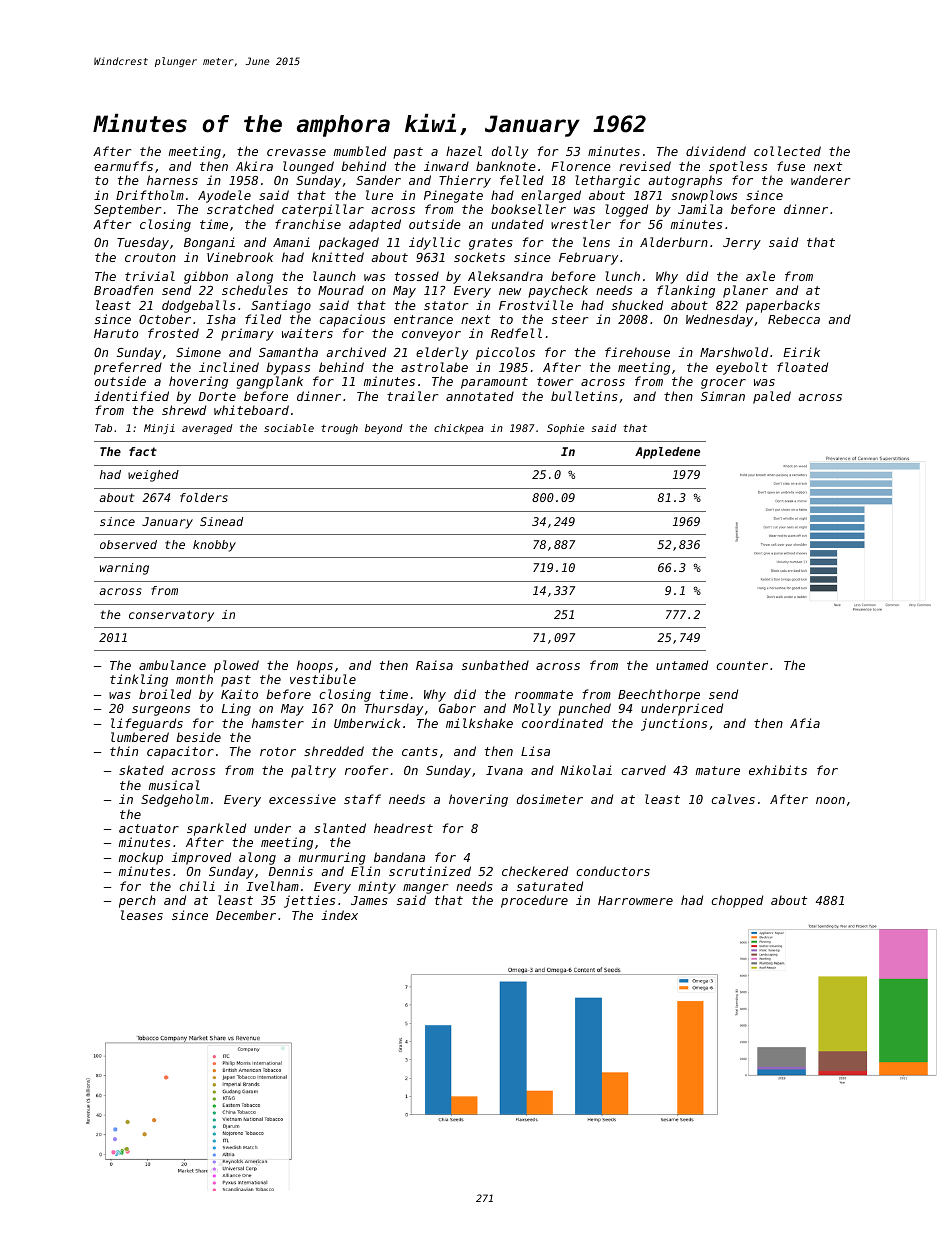  I want to click on Sinead, so click(221, 521).
